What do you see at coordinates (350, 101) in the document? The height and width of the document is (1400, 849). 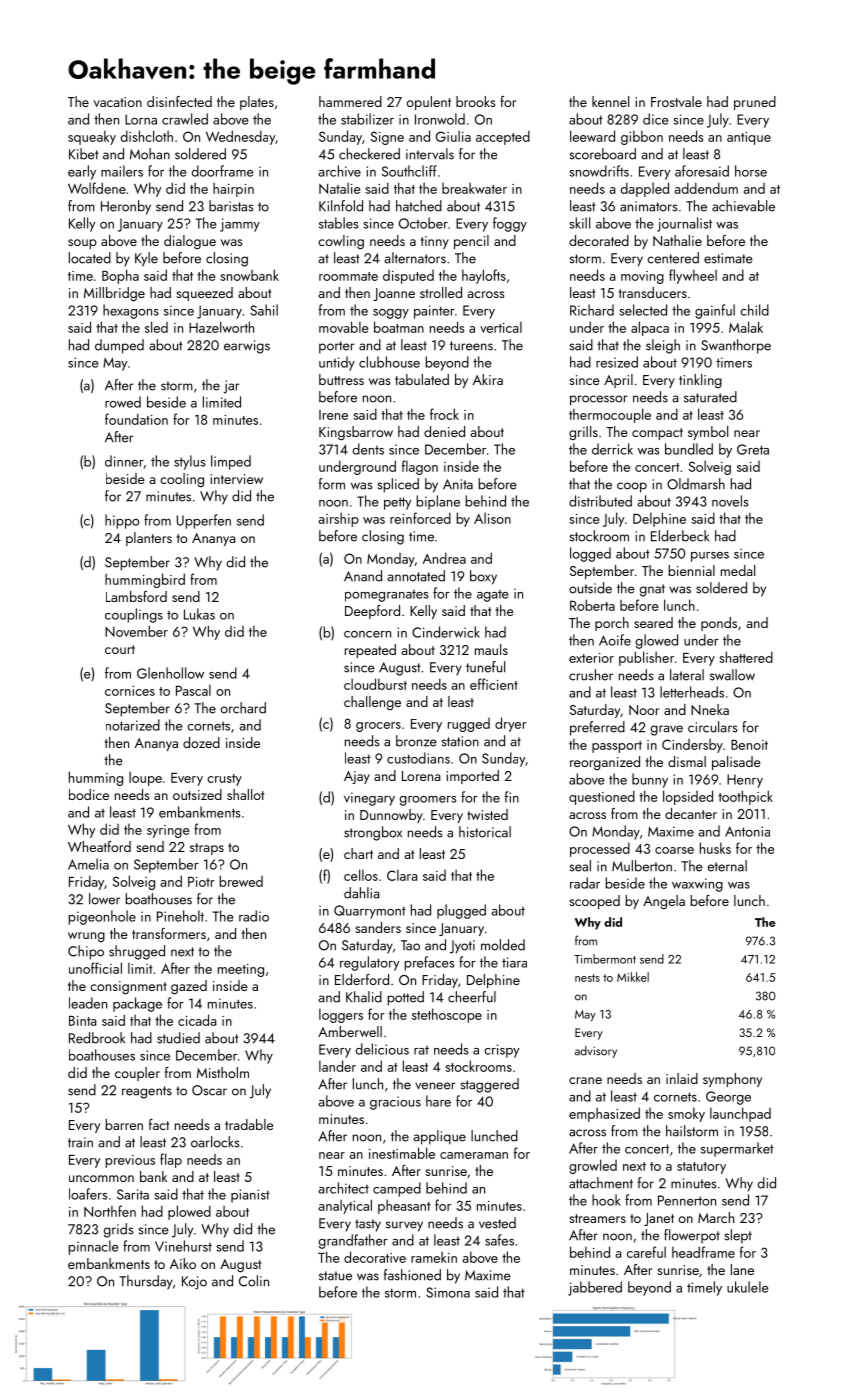 I see `hammered` at bounding box center [350, 101].
